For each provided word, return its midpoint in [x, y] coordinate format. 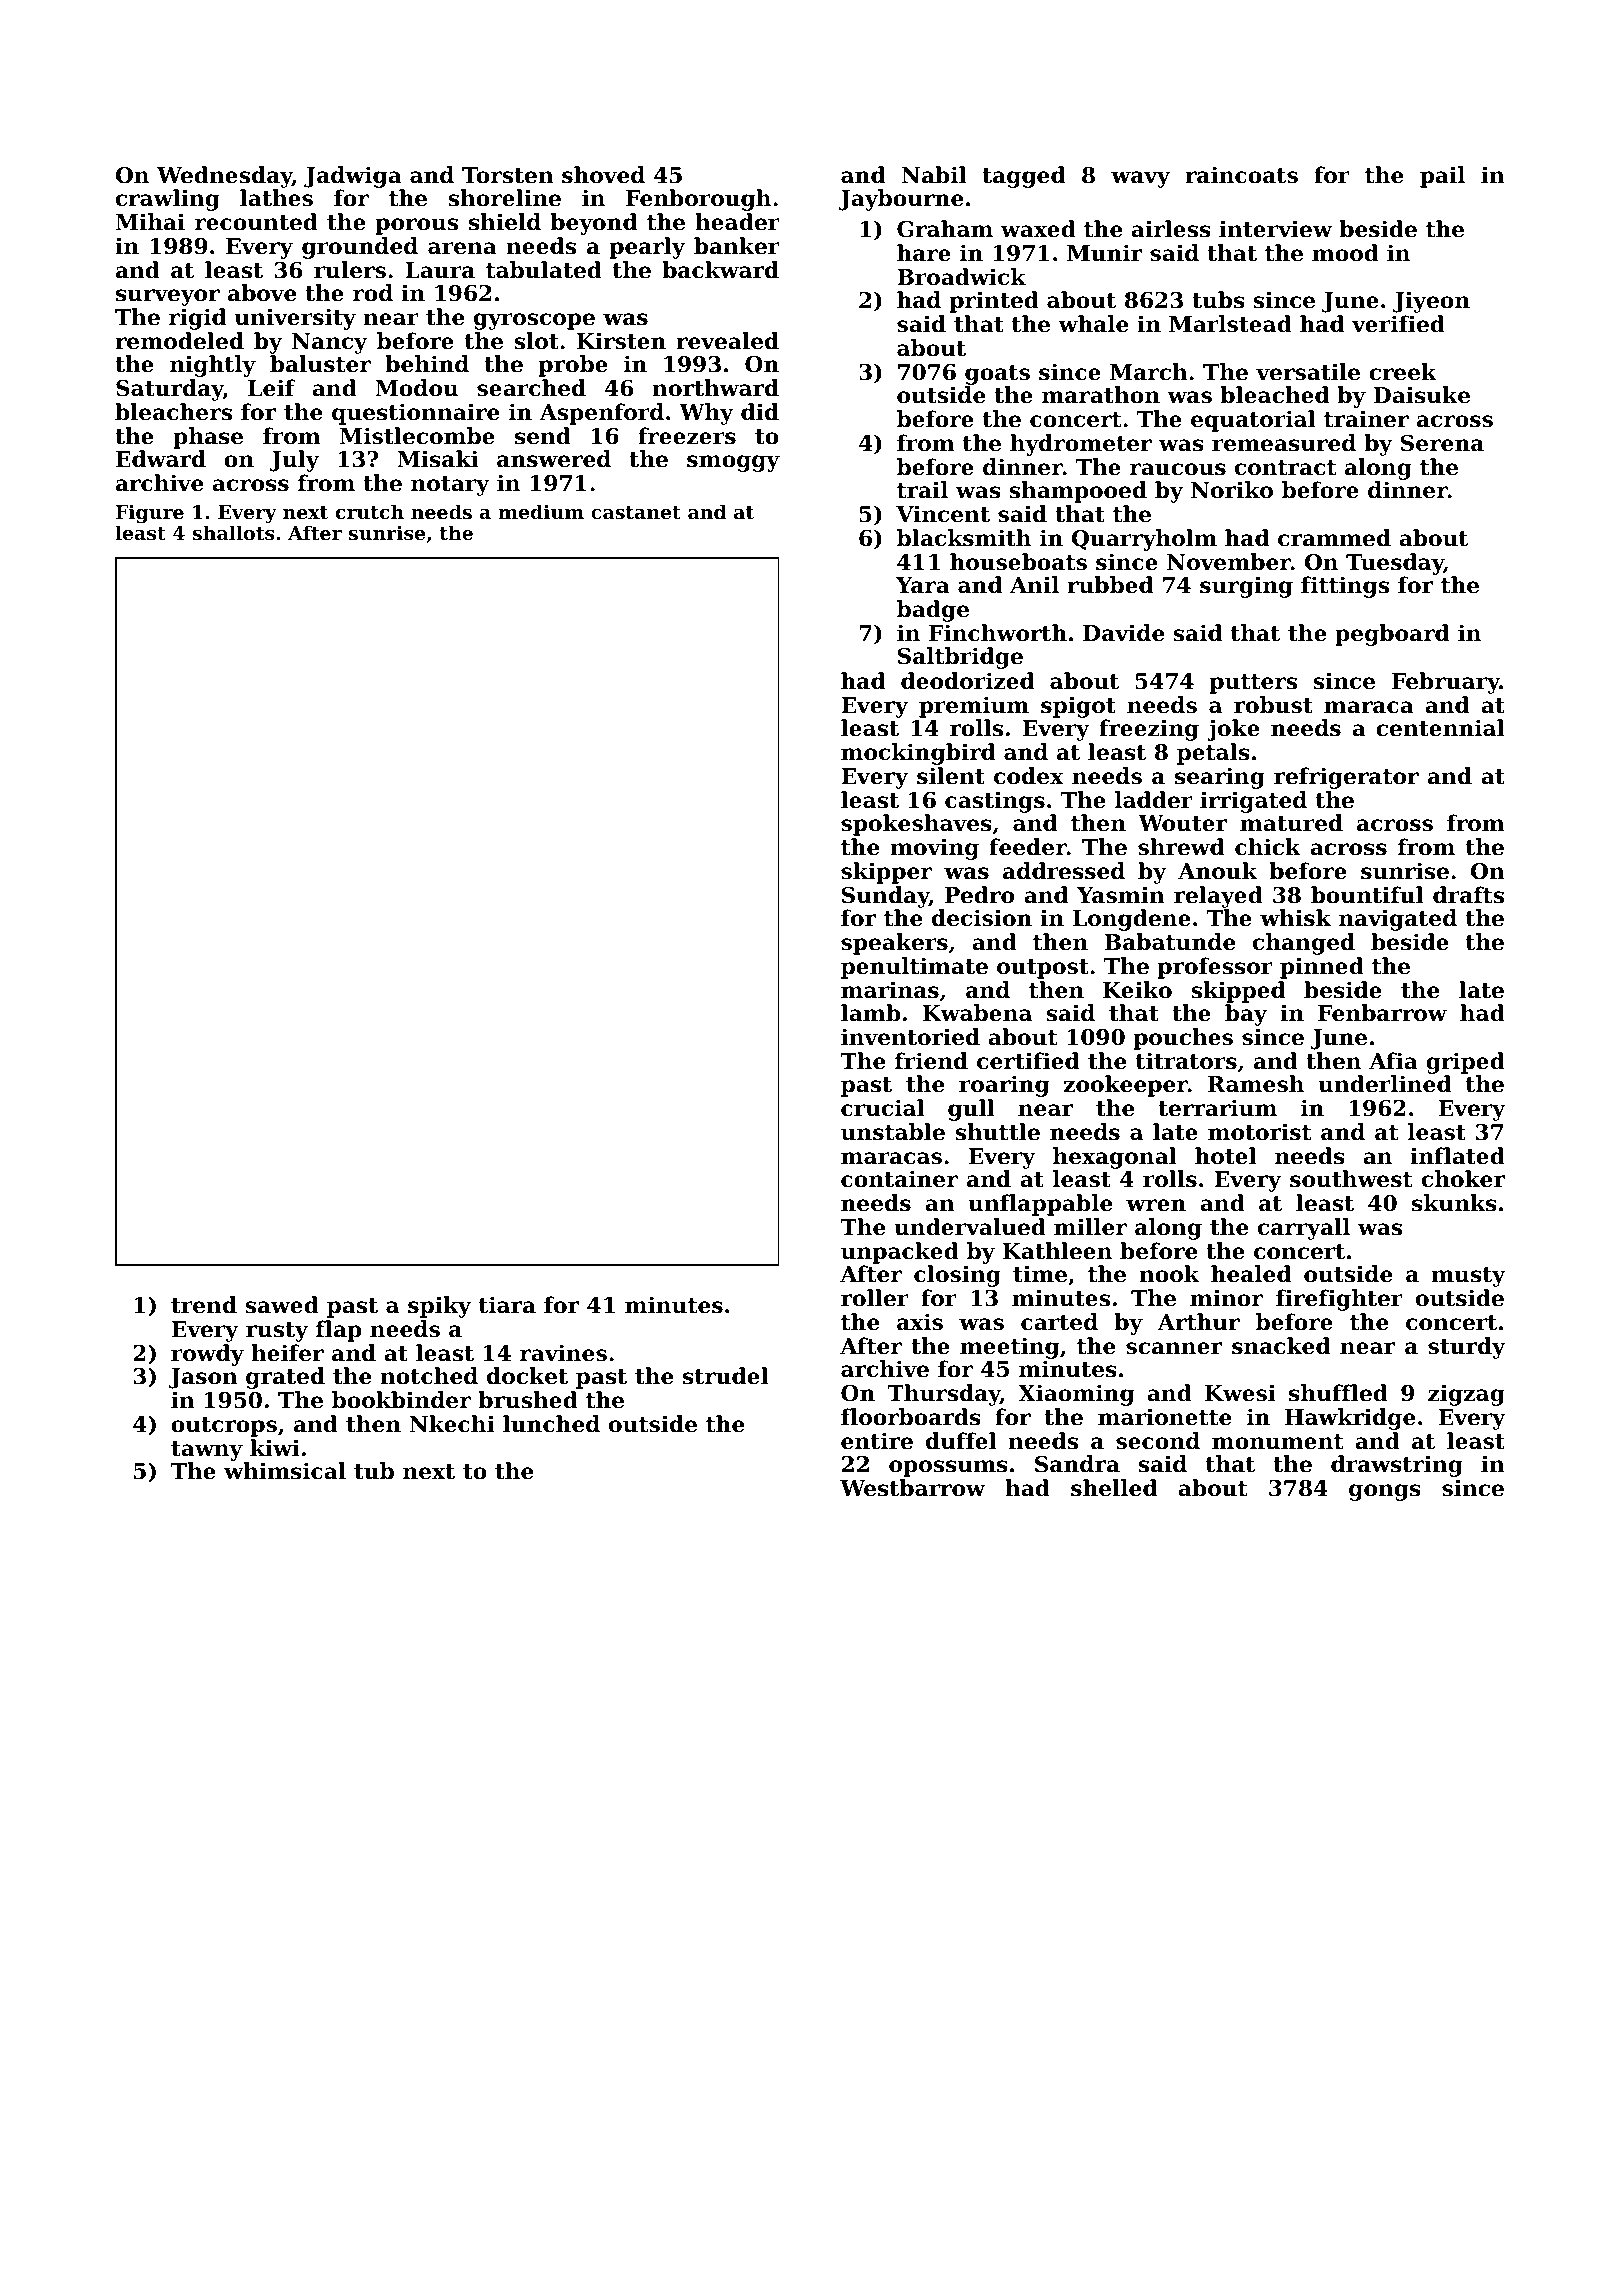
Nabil [934, 175]
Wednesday [224, 177]
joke [1233, 730]
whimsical [285, 1471]
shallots [234, 533]
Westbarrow [912, 1488]
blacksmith [964, 538]
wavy [1140, 179]
